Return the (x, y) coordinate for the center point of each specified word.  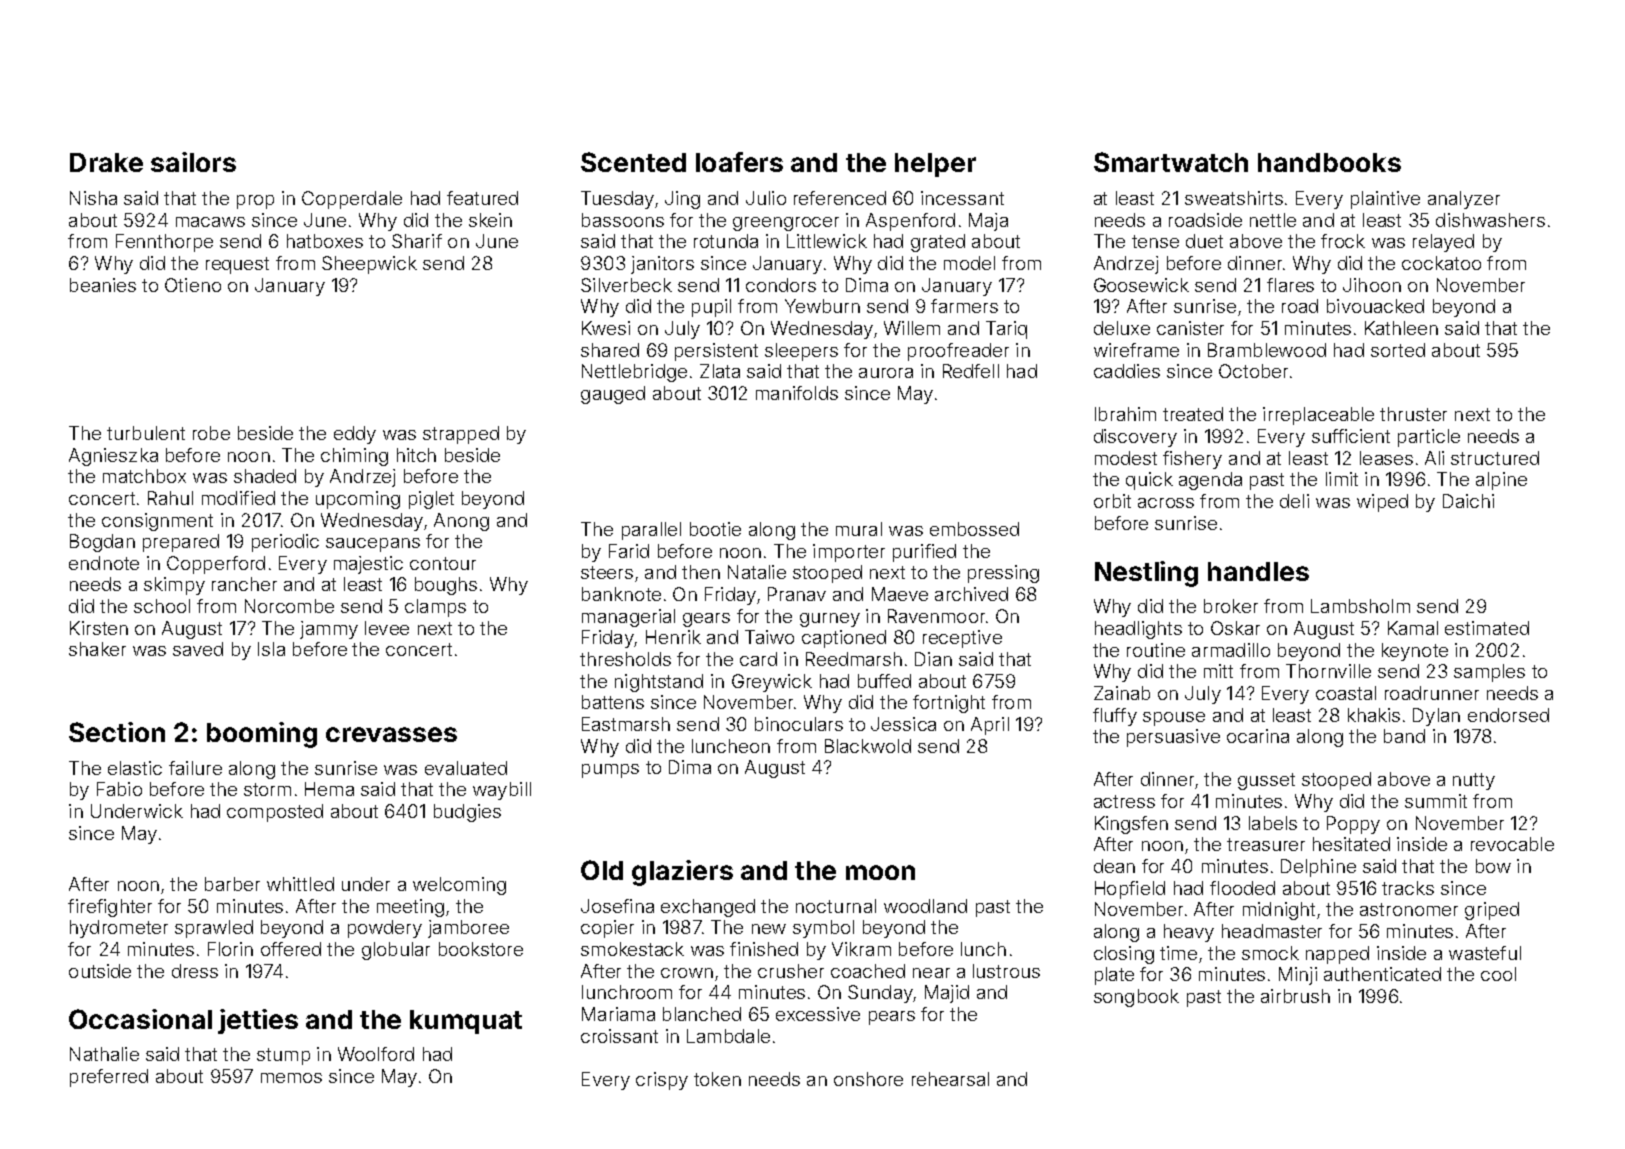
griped (1492, 911)
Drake (106, 162)
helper (935, 165)
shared (610, 350)
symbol (823, 929)
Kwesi (606, 328)
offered (291, 949)
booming (262, 735)
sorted (1398, 350)
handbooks (1329, 162)
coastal (1346, 693)
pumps (610, 771)
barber (232, 884)
